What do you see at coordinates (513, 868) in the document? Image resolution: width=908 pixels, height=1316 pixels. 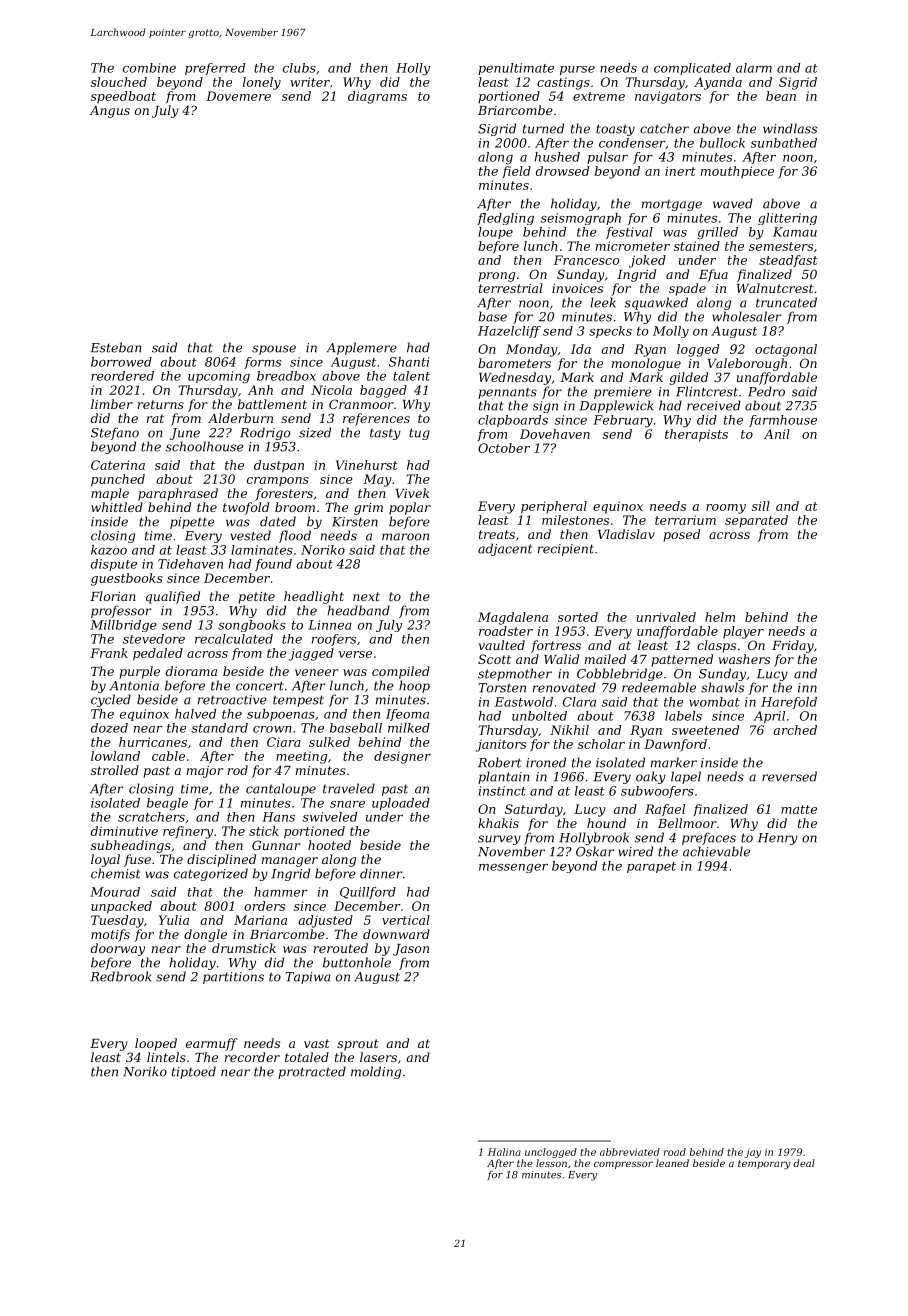 I see `messenger` at bounding box center [513, 868].
